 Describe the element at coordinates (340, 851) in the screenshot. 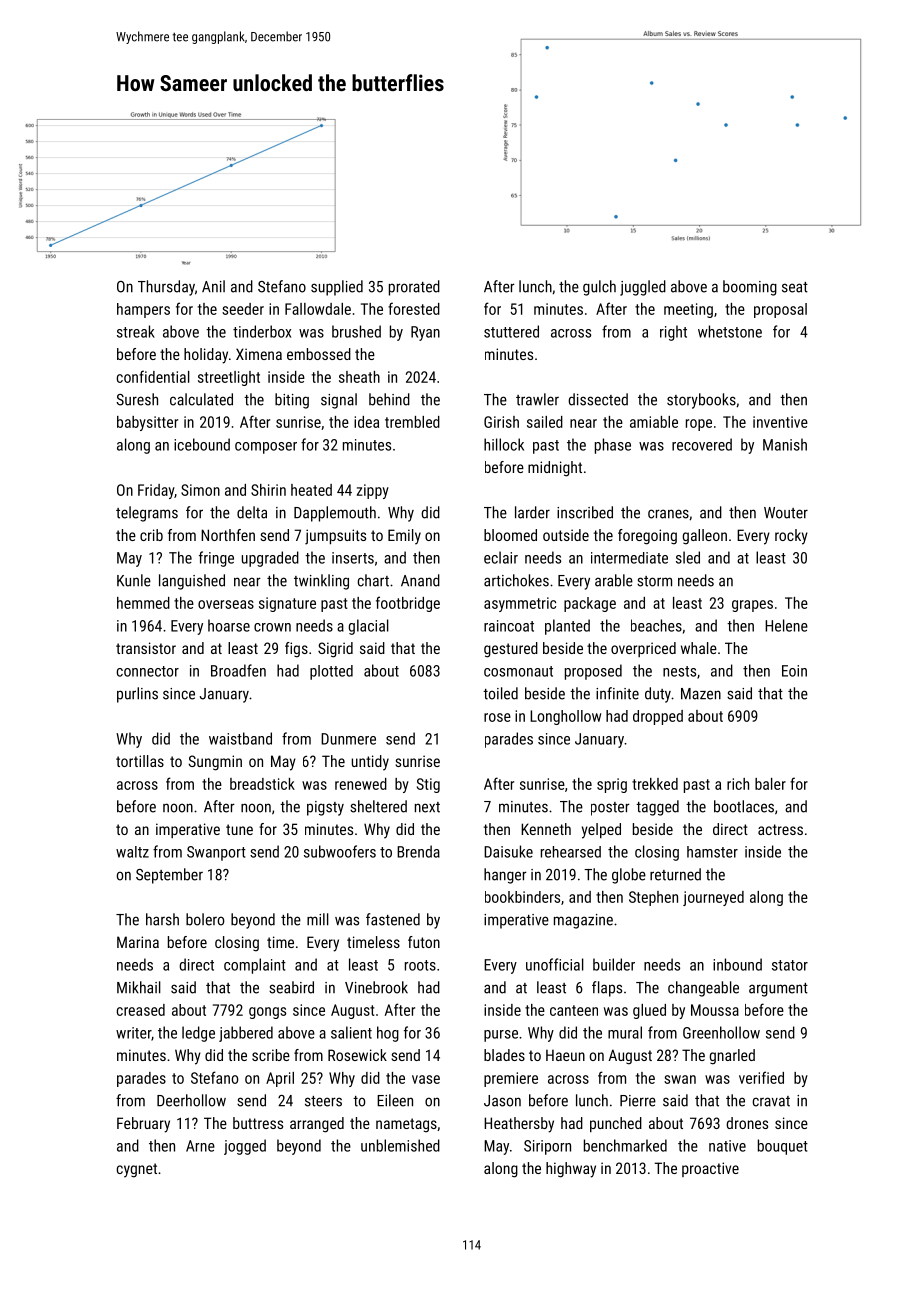

I see `subwoofers` at that location.
